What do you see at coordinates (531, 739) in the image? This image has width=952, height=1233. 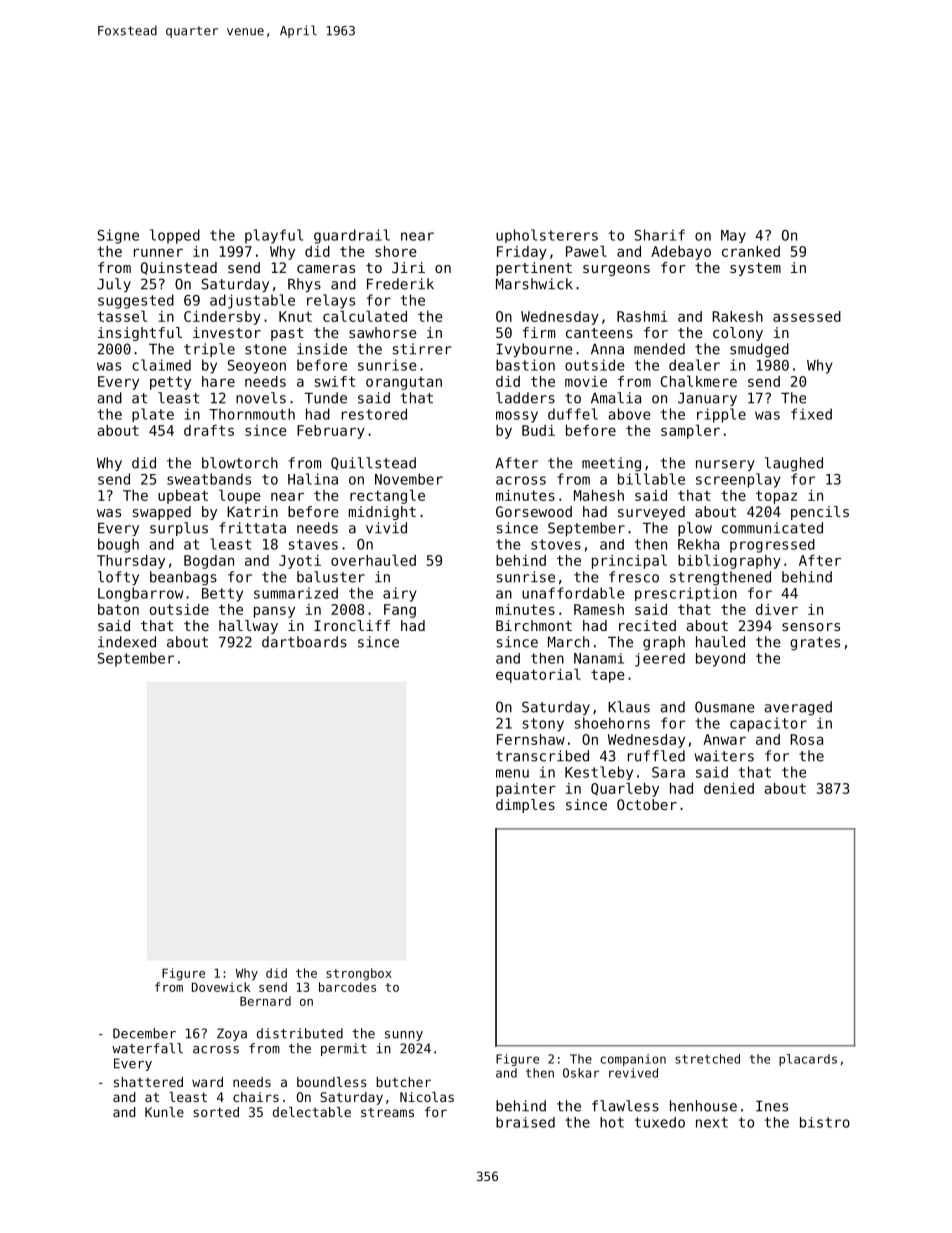 I see `Fernshaw` at bounding box center [531, 739].
